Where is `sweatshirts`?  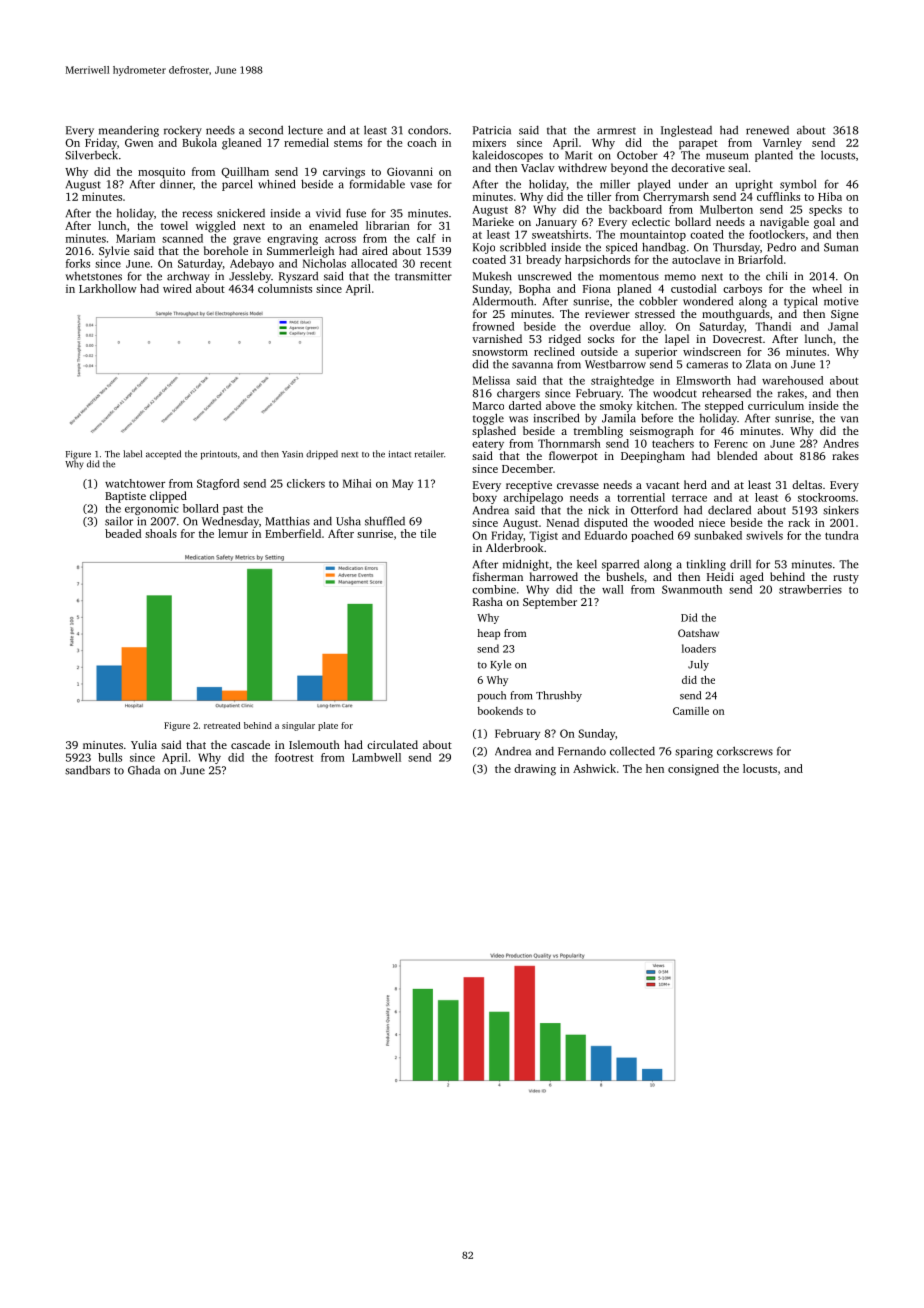 sweatshirts is located at coordinates (560, 234).
